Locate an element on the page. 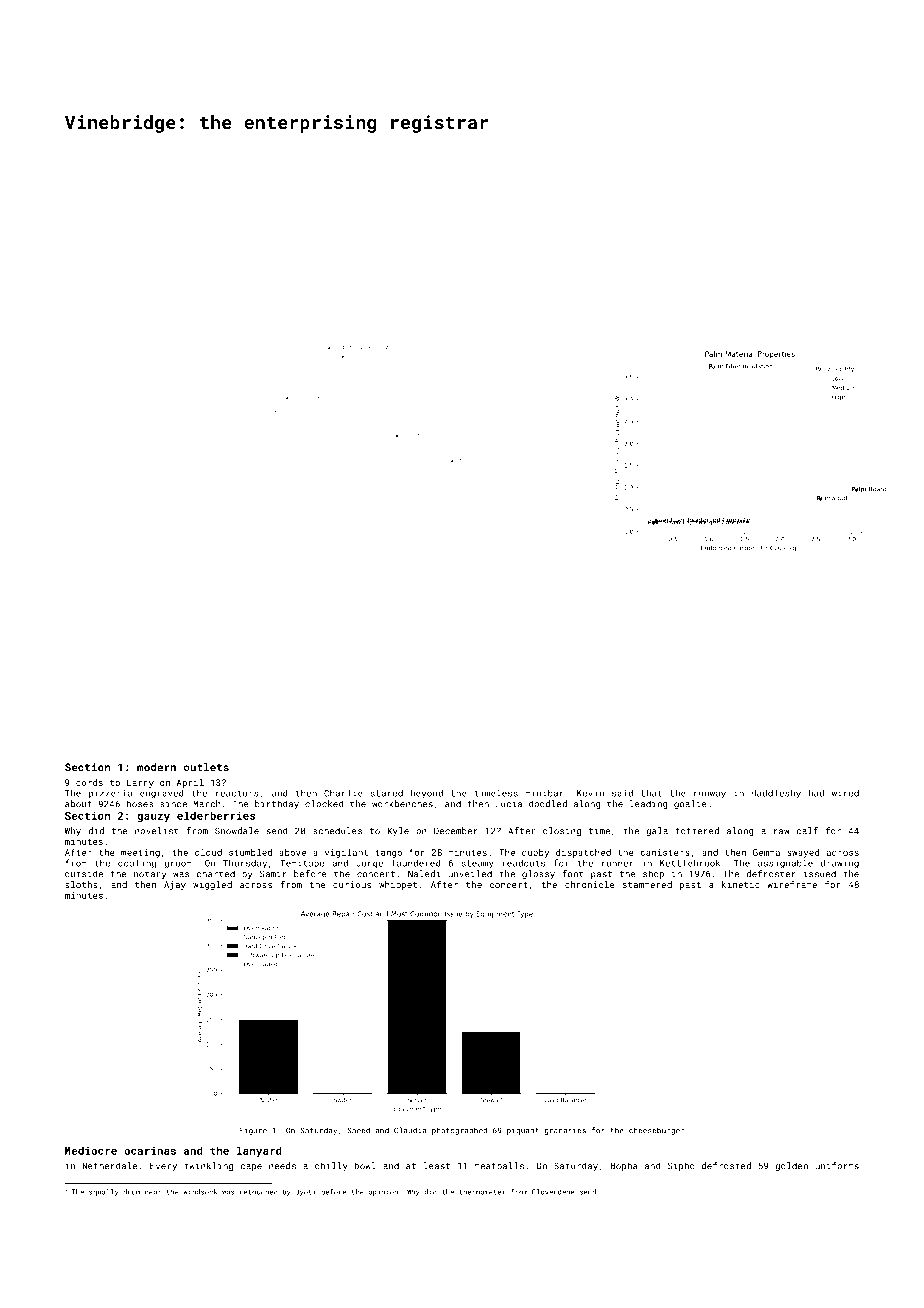 This image has width=924, height=1308. reactors is located at coordinates (237, 793).
